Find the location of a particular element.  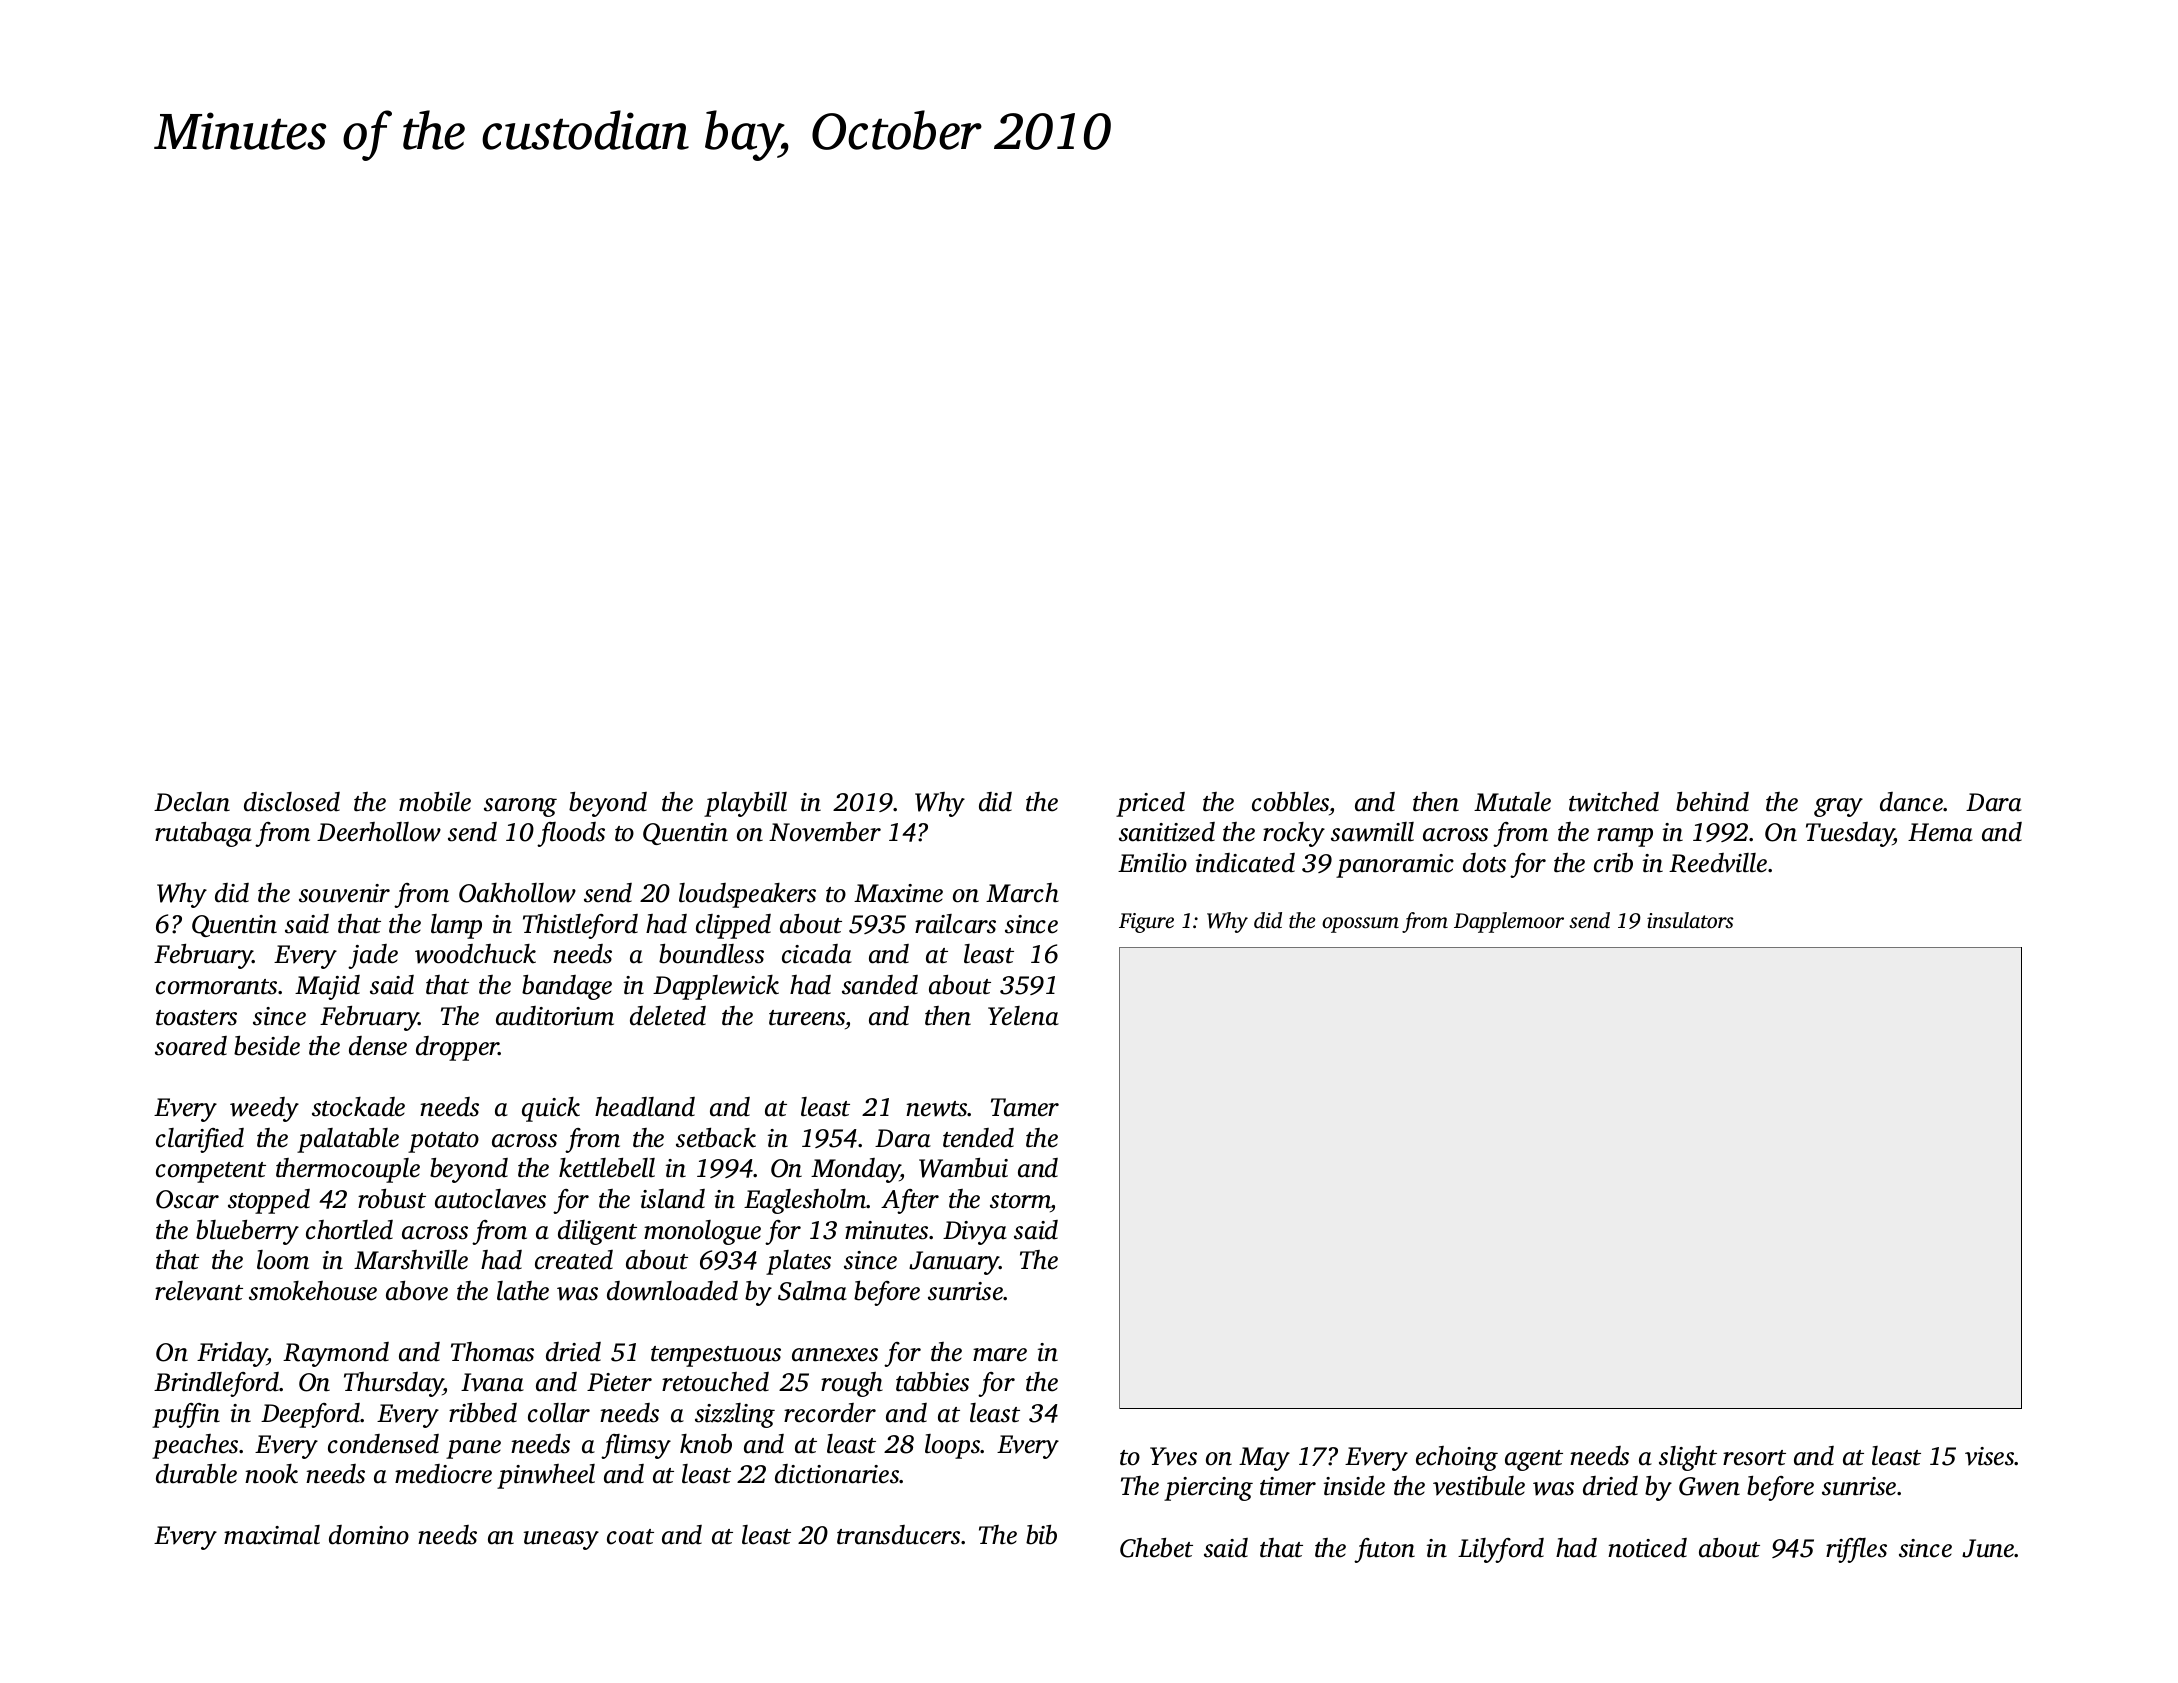

tureens is located at coordinates (807, 1018).
